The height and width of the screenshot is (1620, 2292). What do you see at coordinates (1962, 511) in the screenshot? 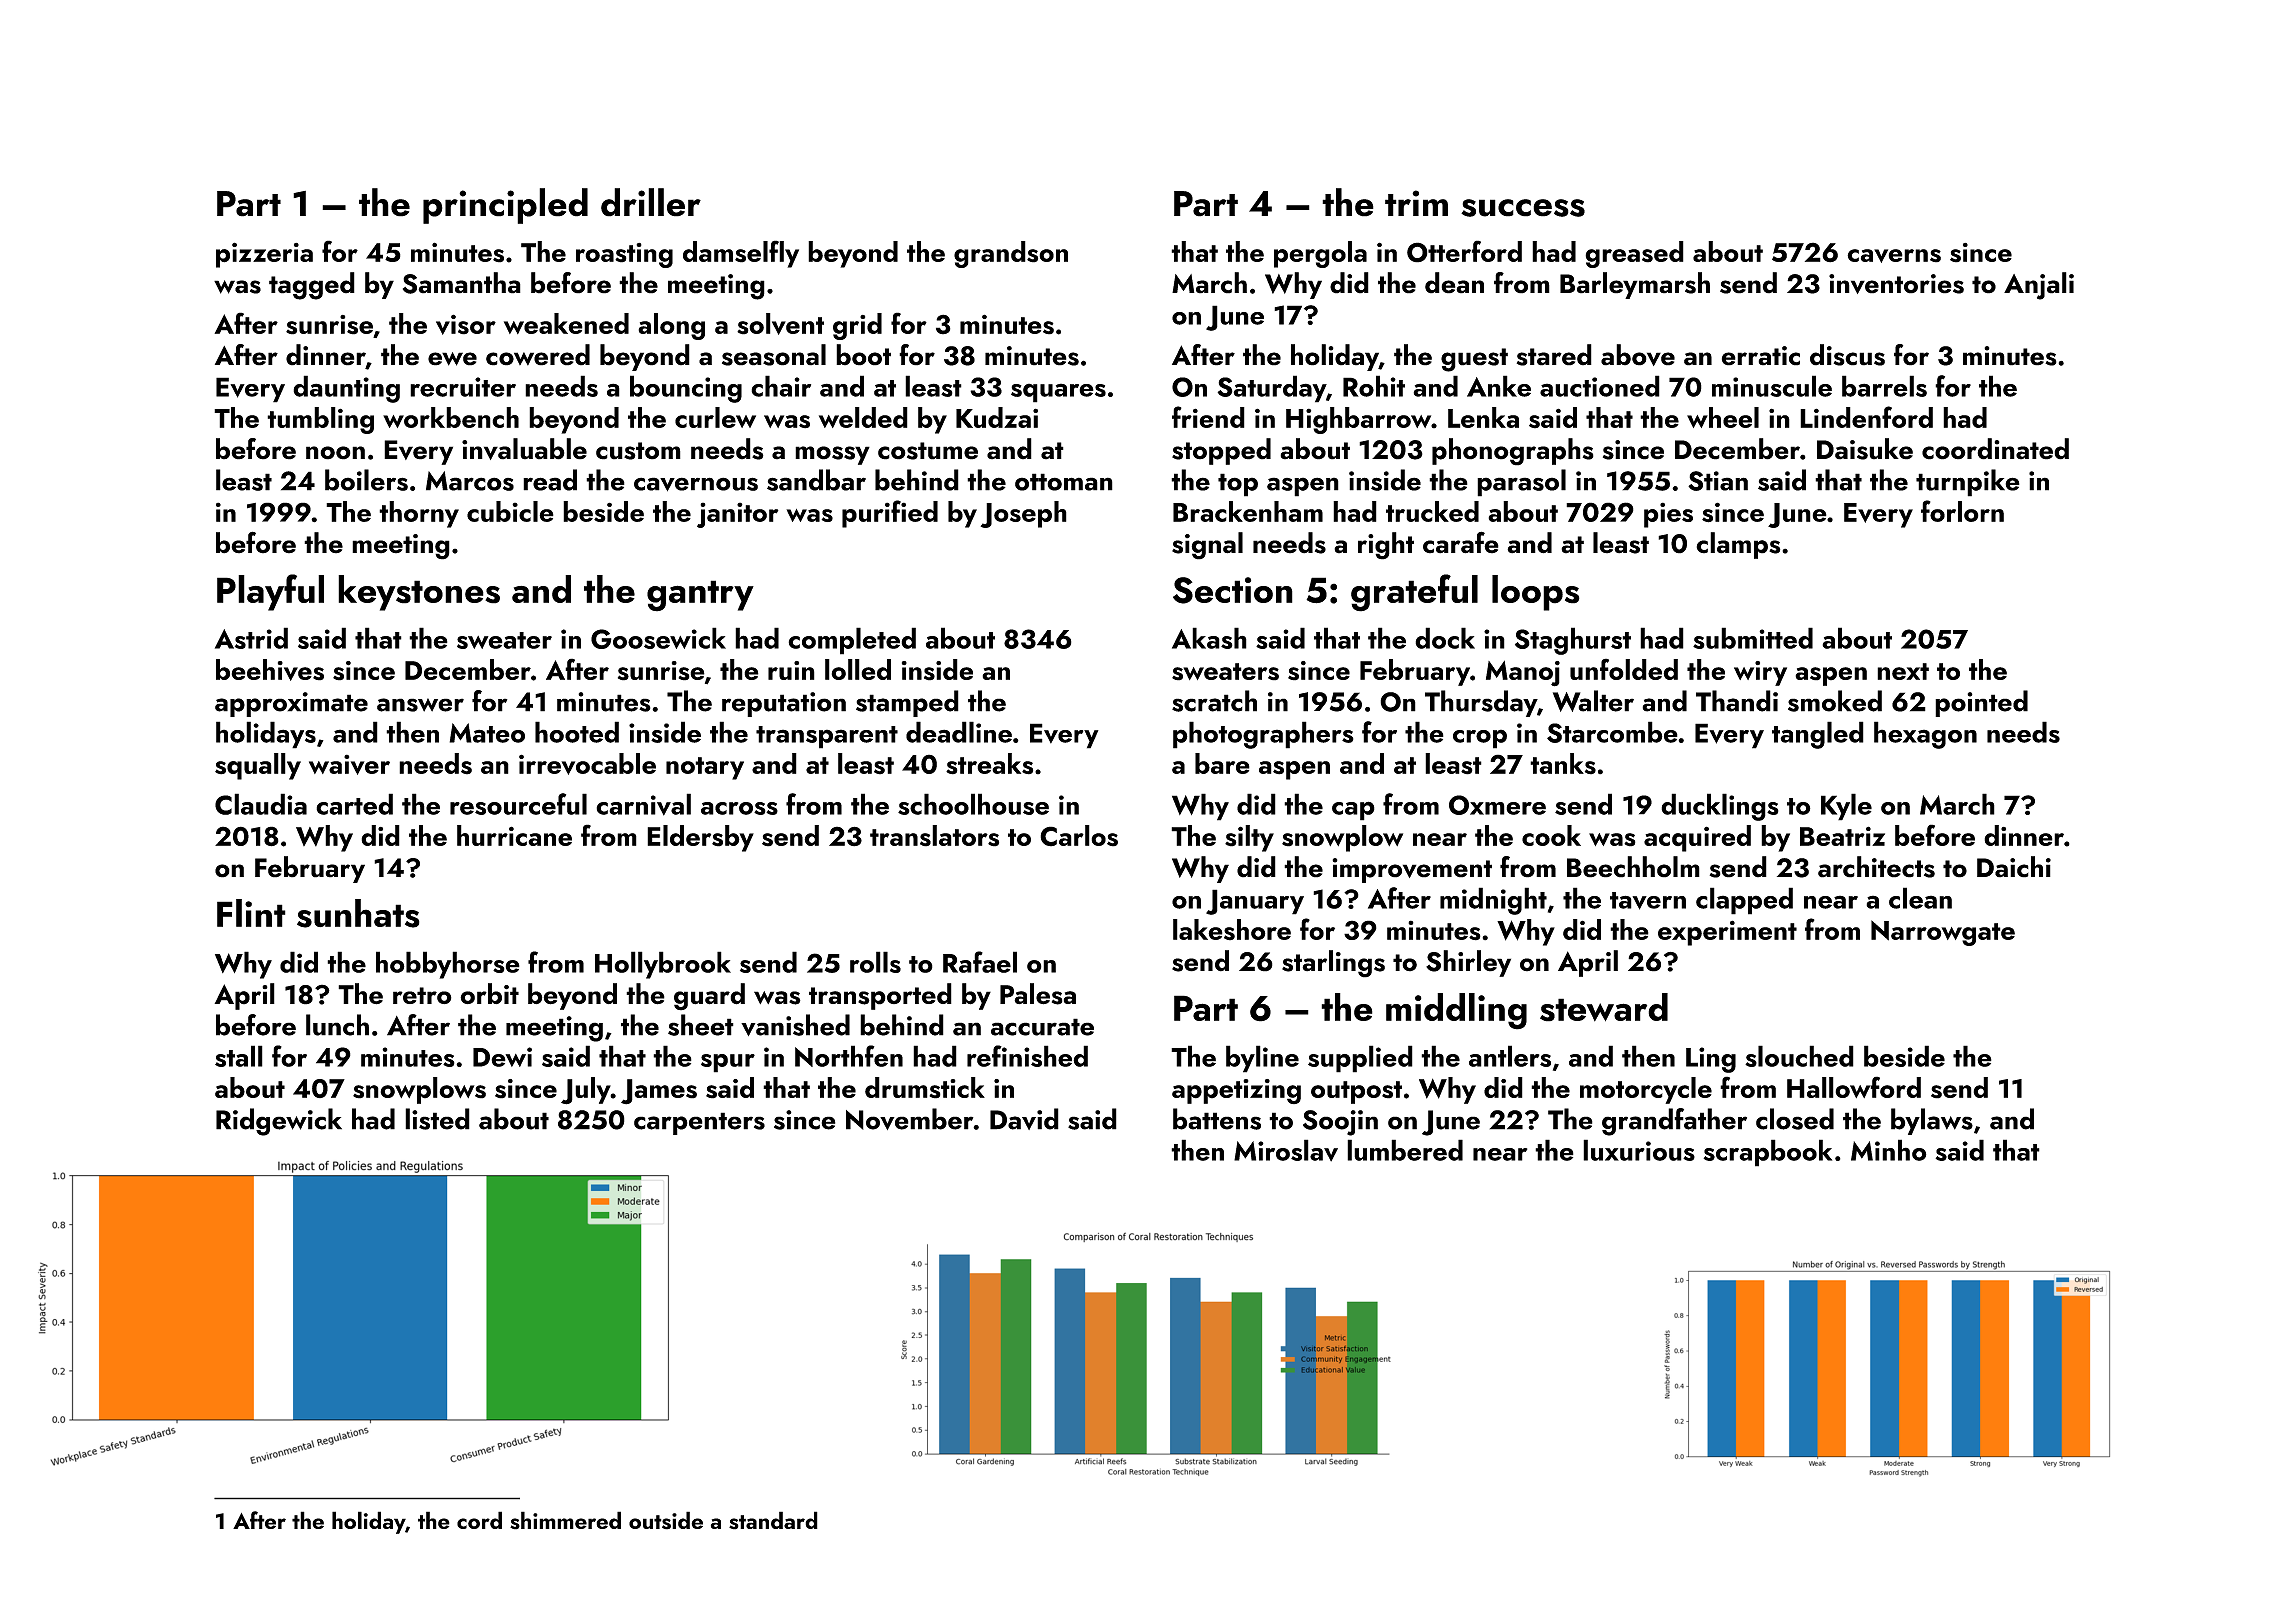
I see `forlorn` at bounding box center [1962, 511].
